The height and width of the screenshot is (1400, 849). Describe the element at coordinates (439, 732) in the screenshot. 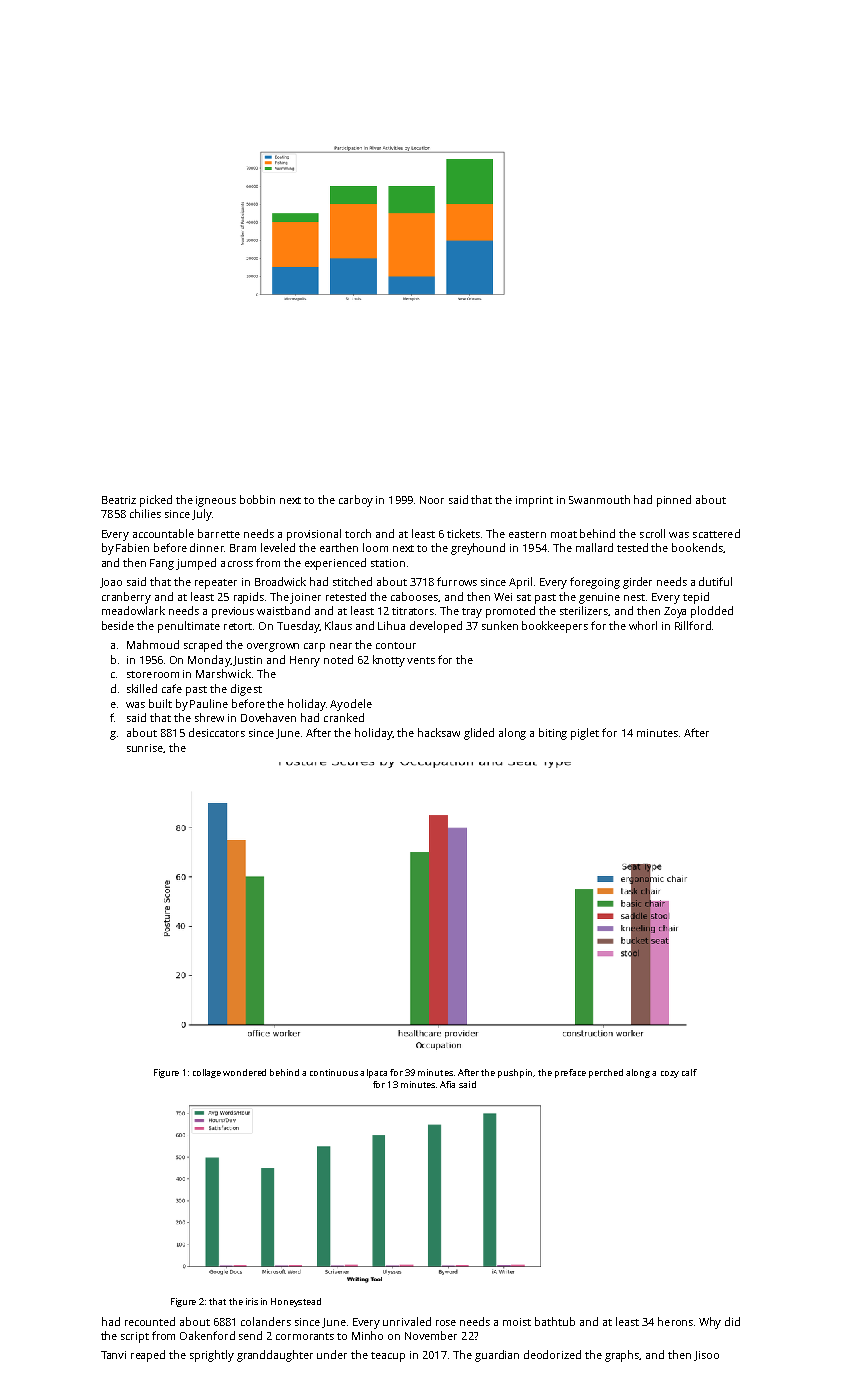

I see `hacksaw` at that location.
